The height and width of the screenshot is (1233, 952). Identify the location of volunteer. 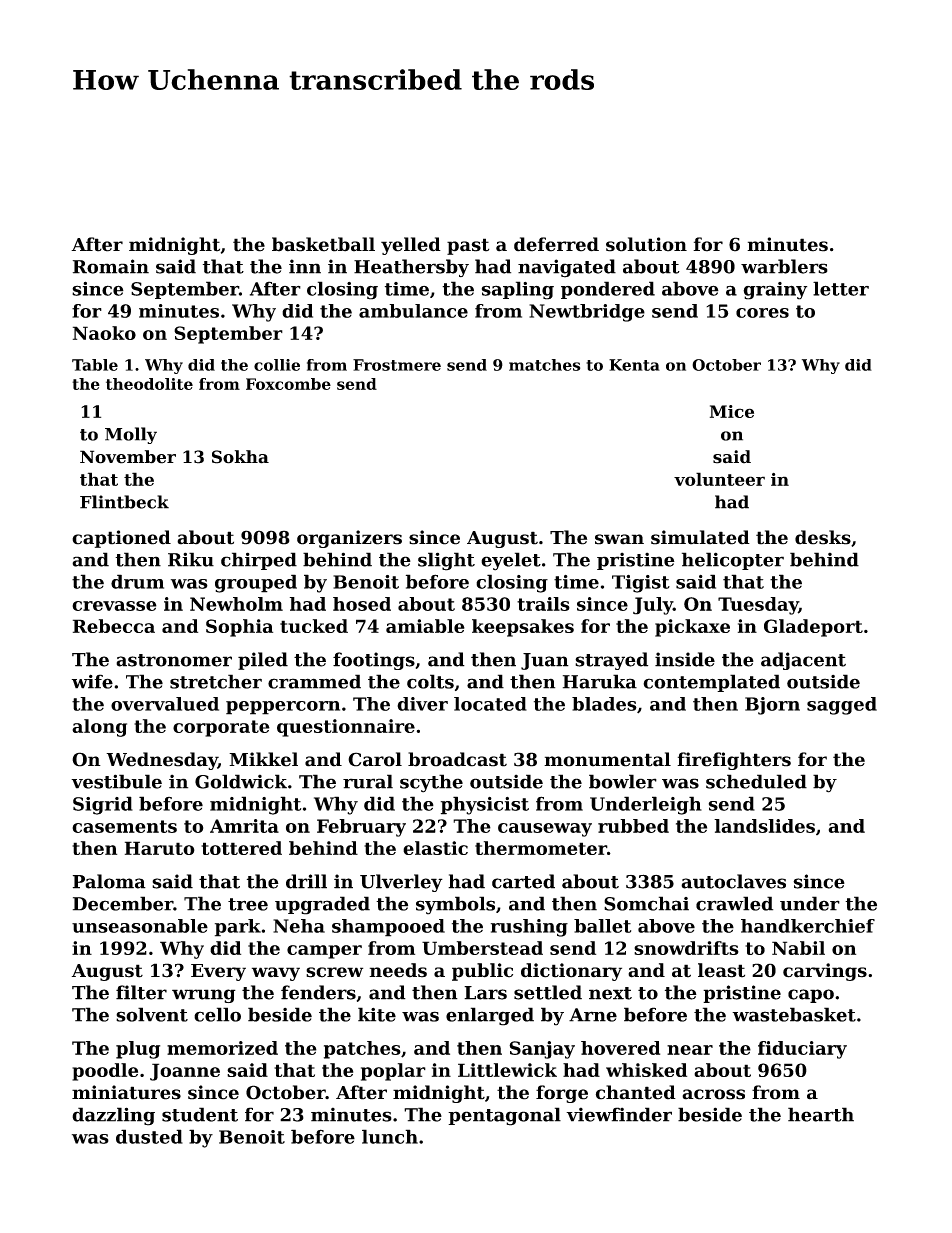
(719, 479).
